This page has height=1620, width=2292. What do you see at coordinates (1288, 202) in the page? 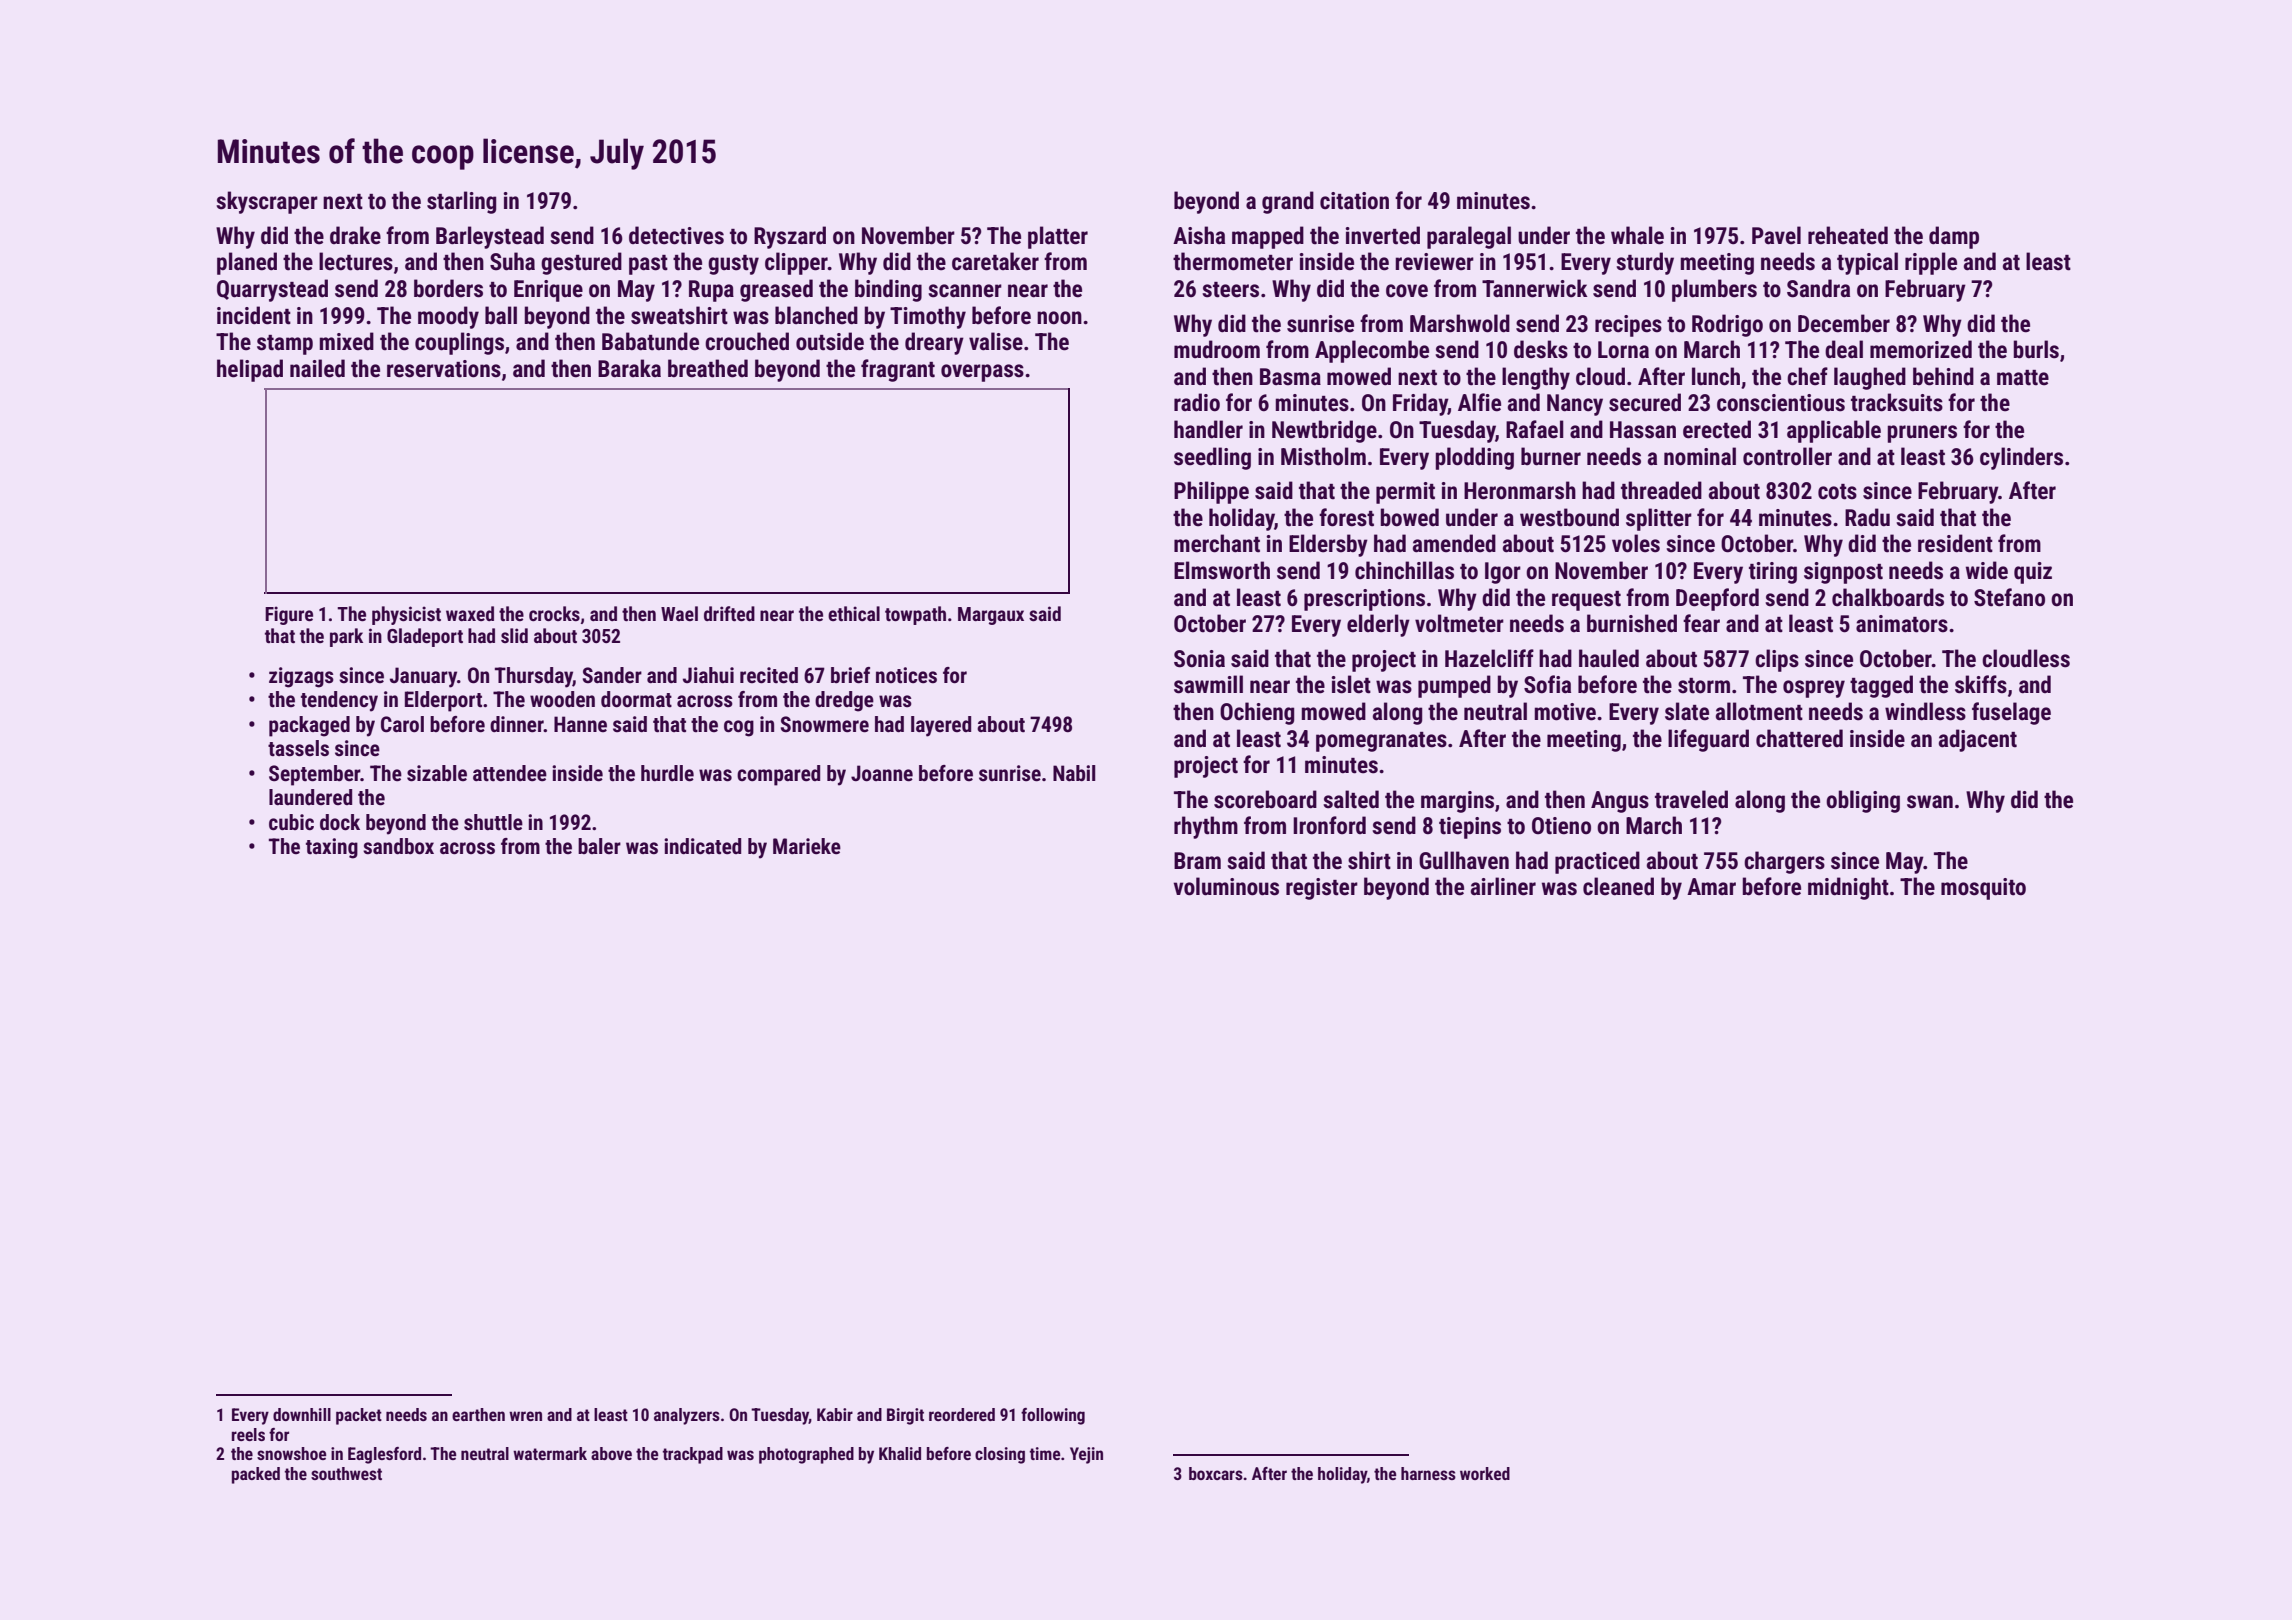
I see `grand` at bounding box center [1288, 202].
